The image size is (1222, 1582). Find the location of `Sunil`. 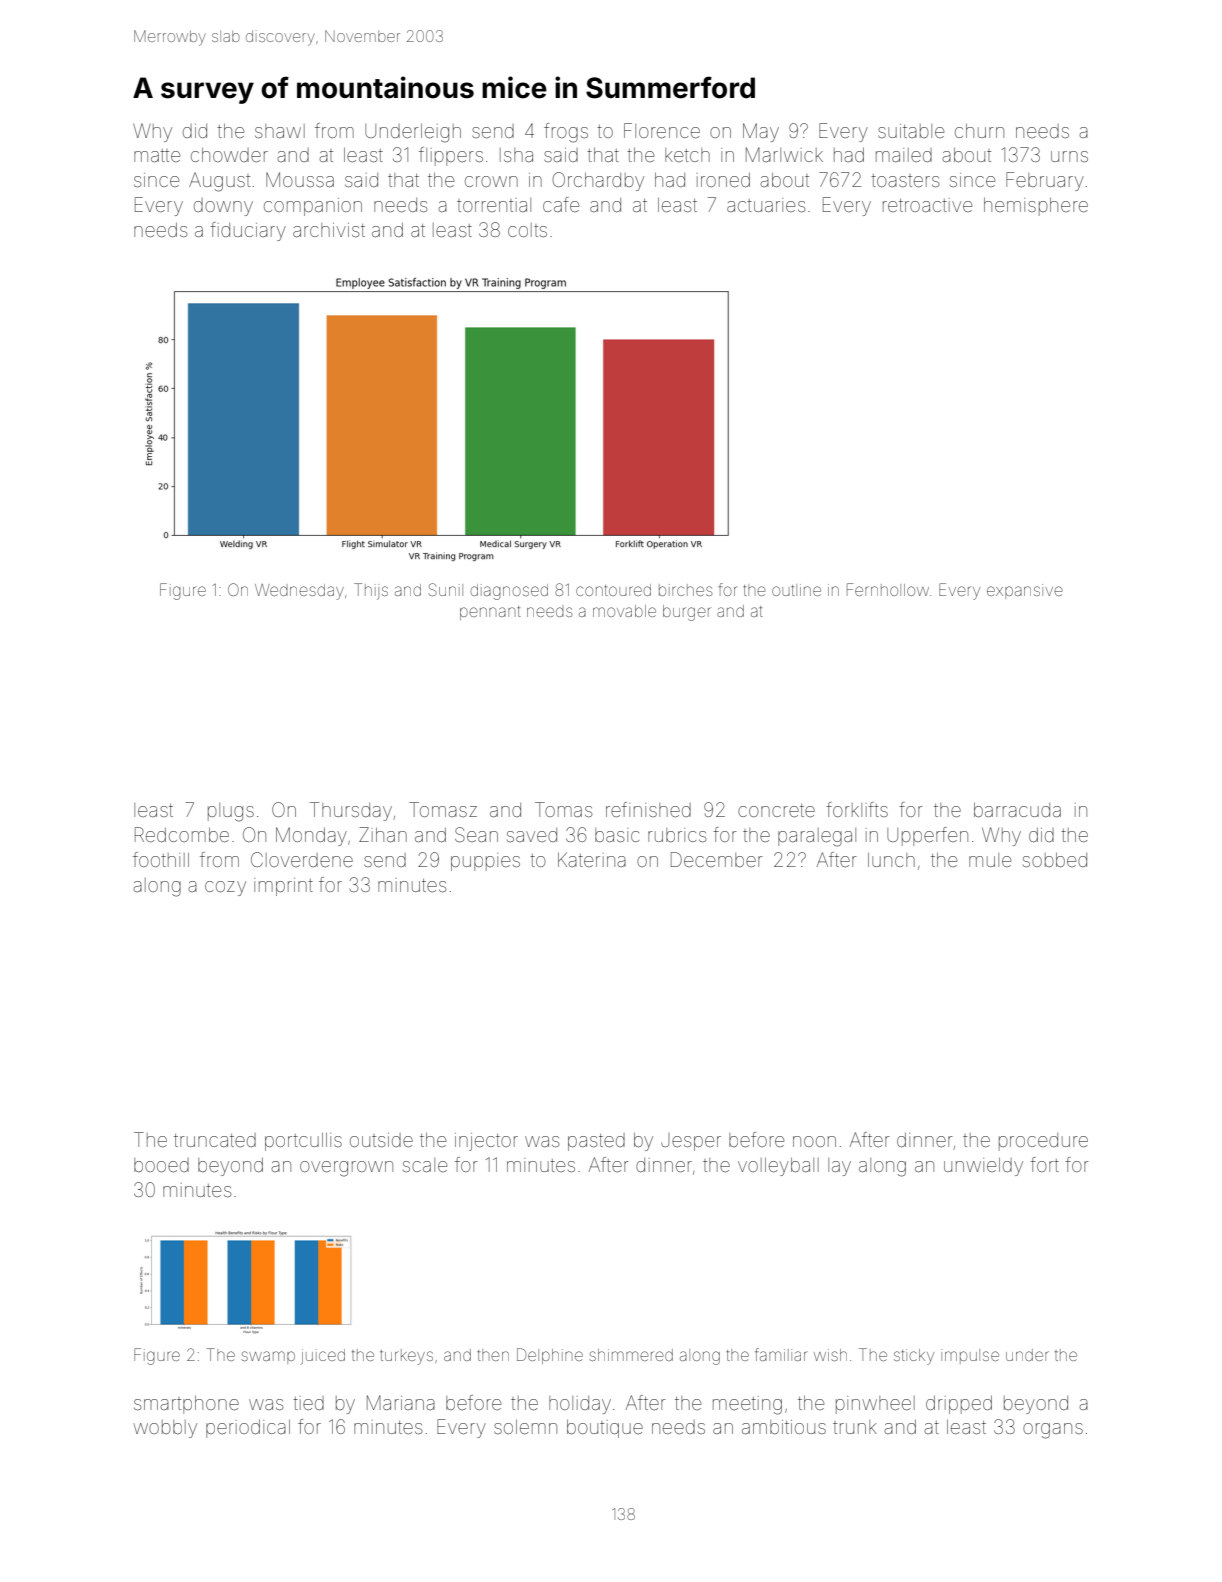

Sunil is located at coordinates (446, 589).
